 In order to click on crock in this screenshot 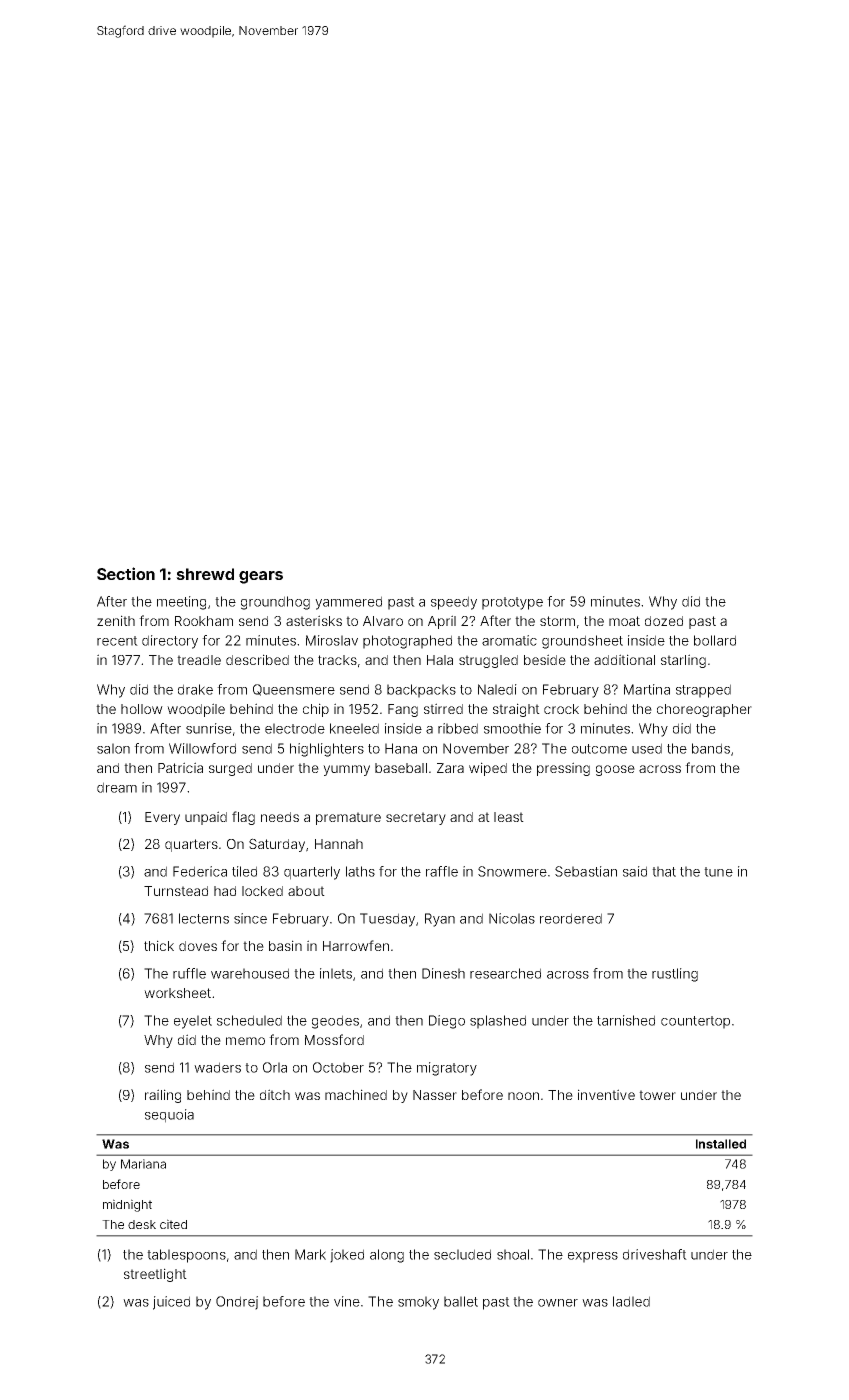, I will do `click(561, 709)`.
